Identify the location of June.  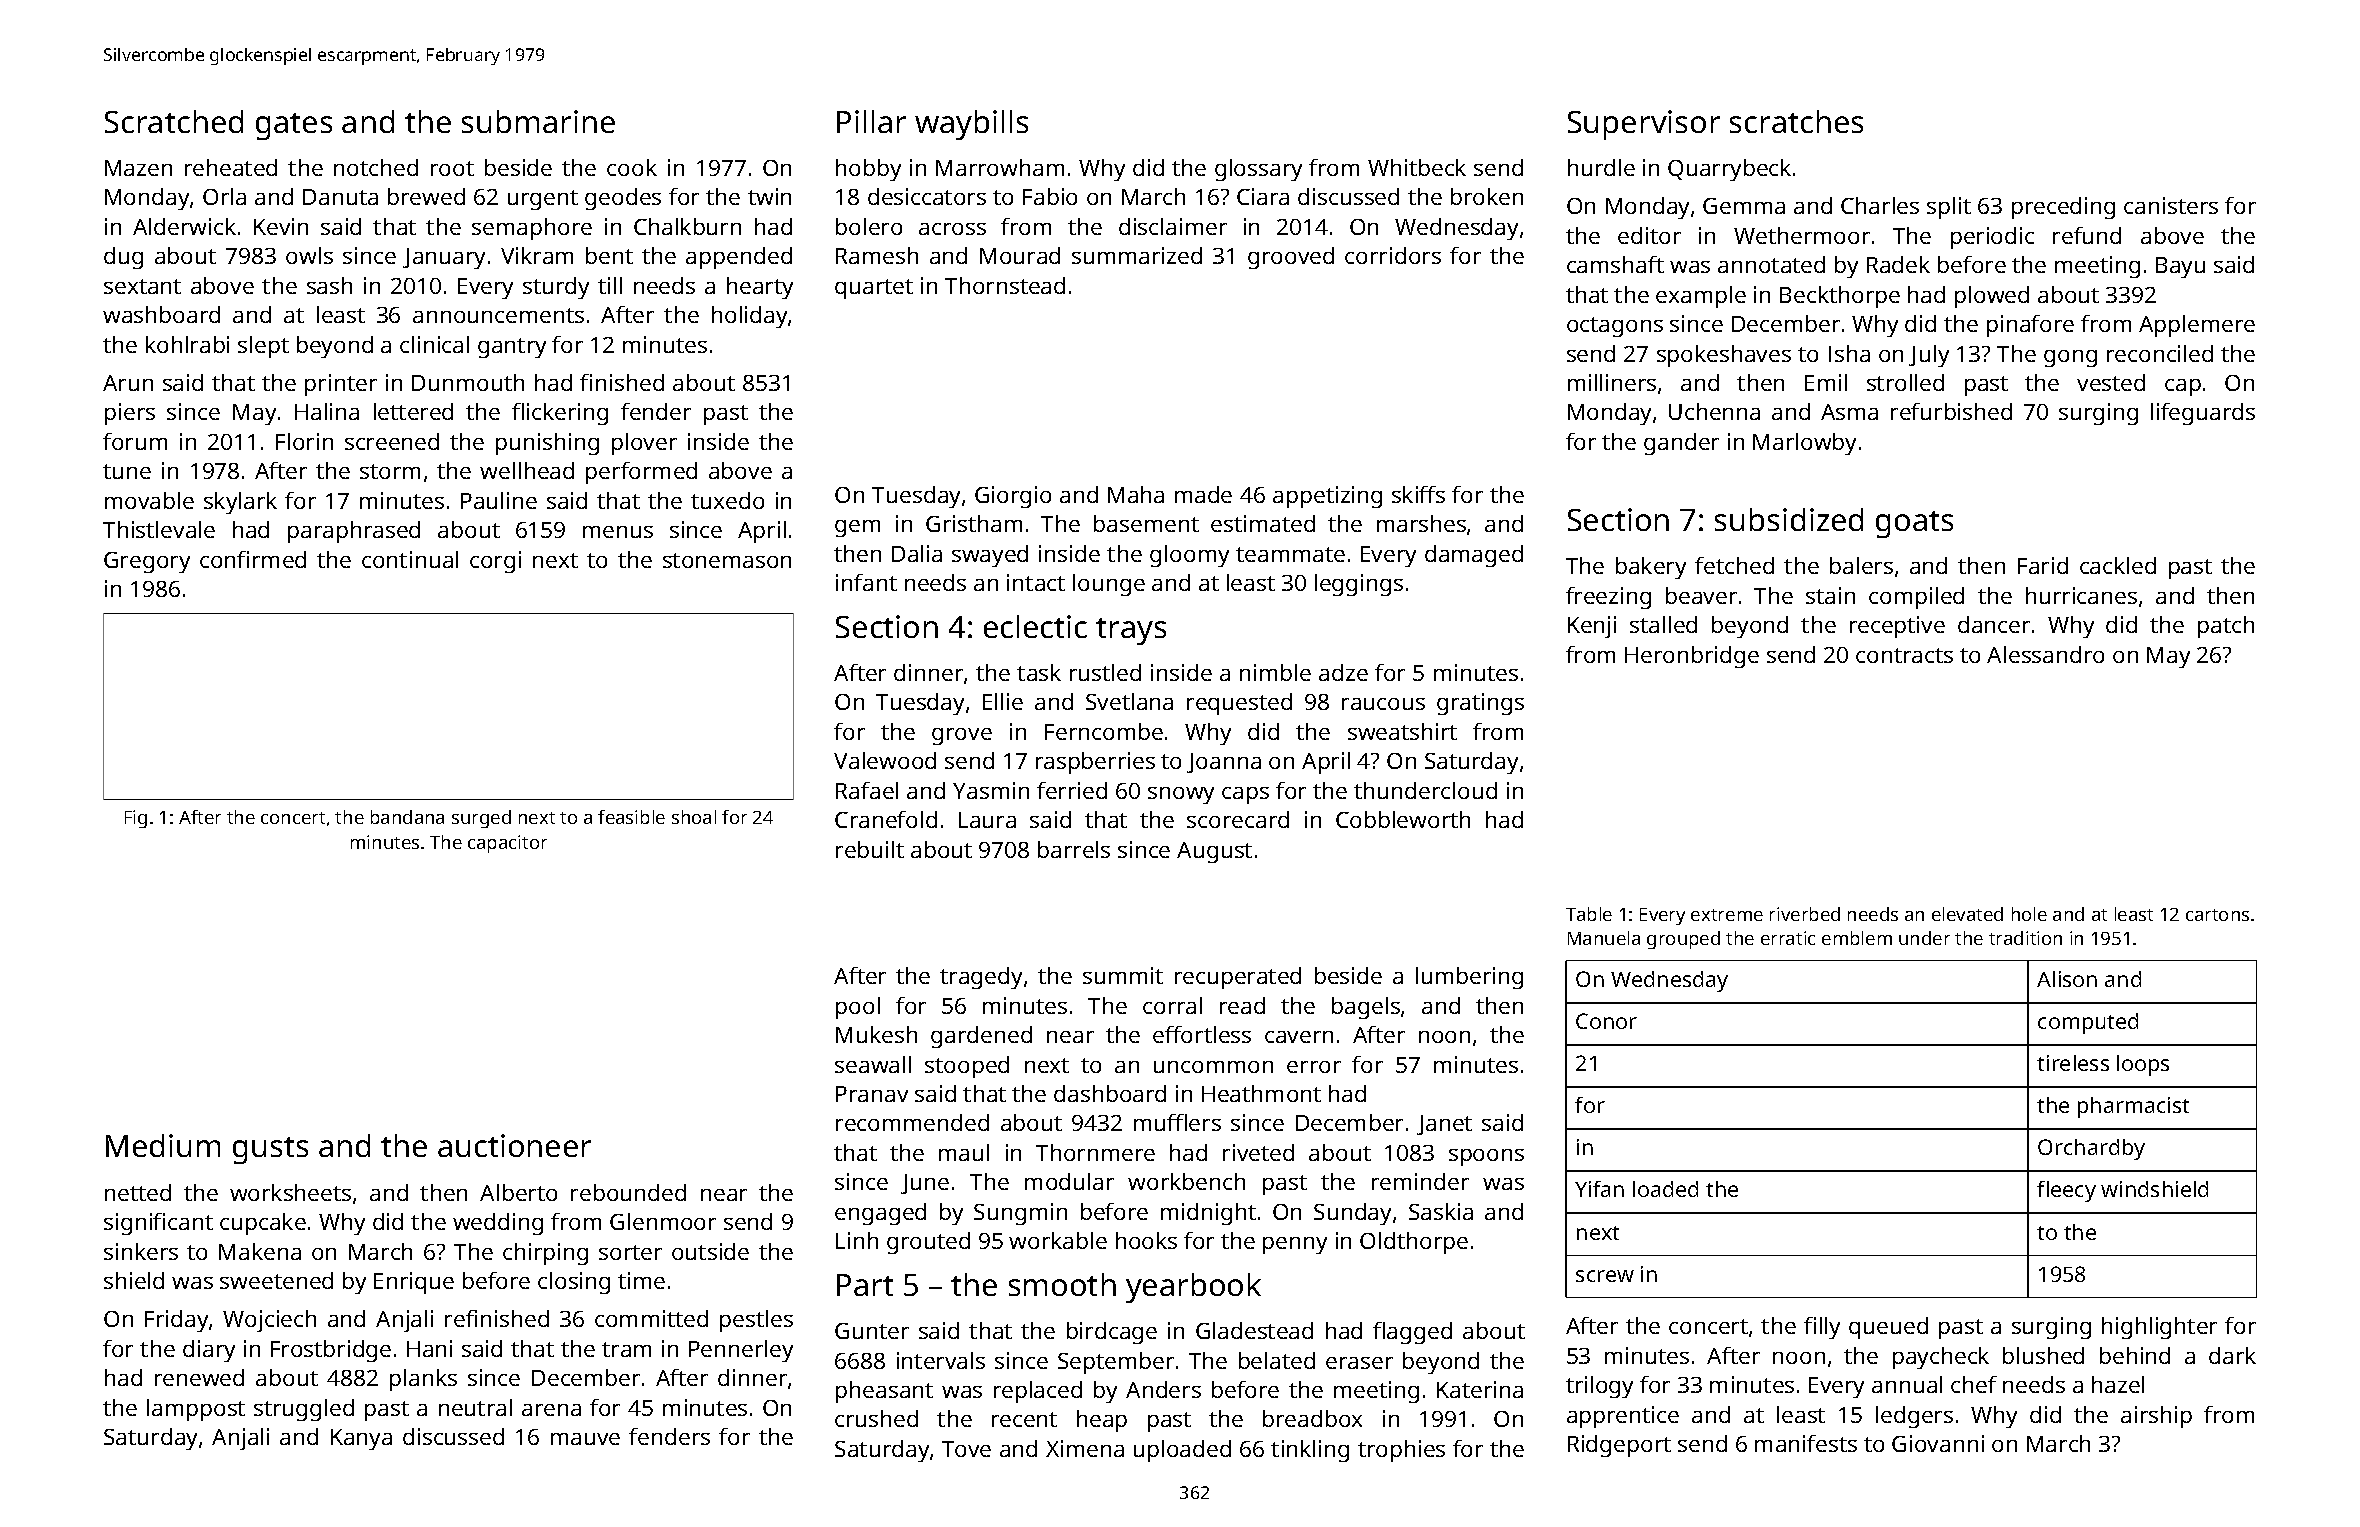
(925, 1184).
